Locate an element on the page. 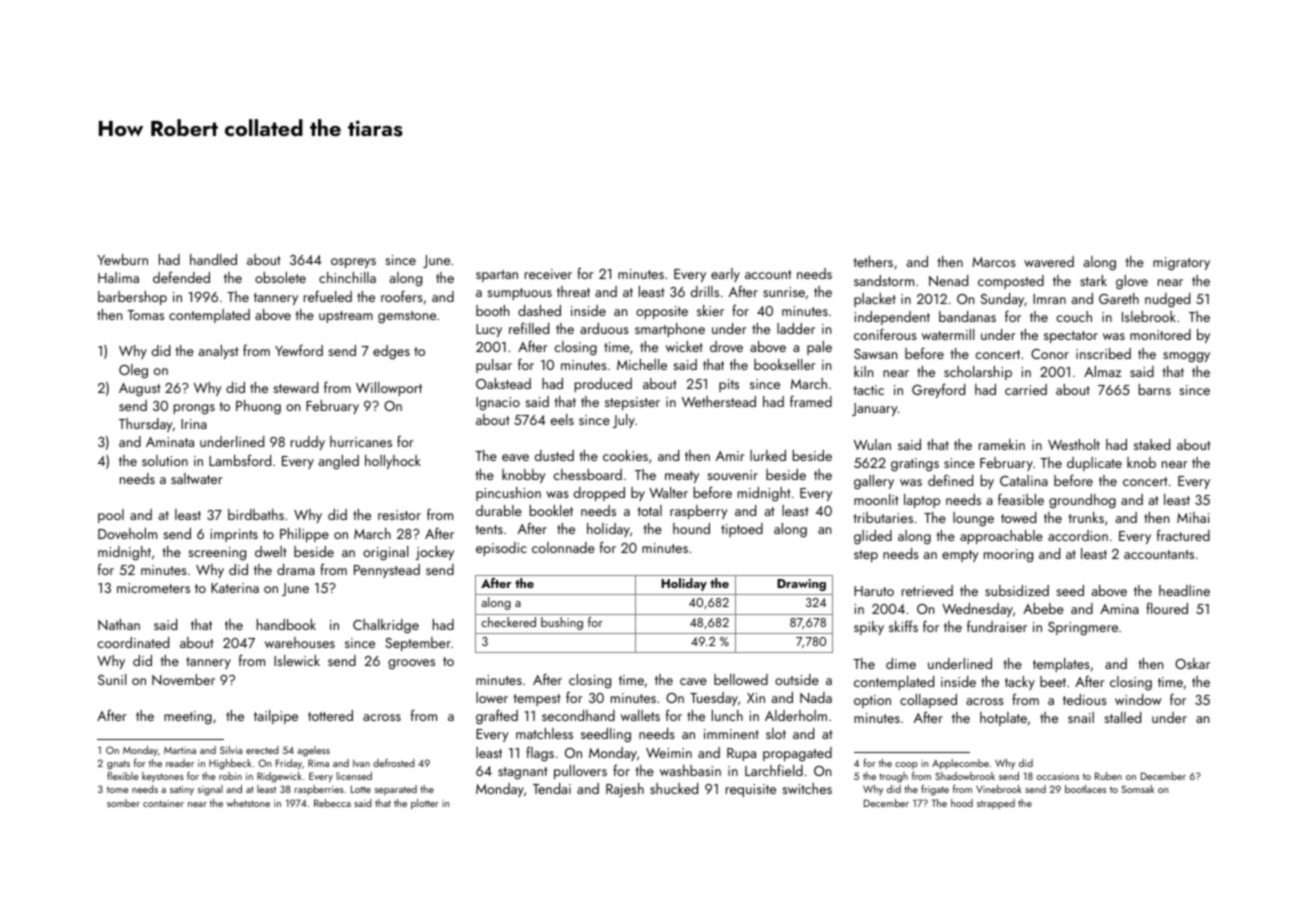 The width and height of the document is (1308, 924). Westholt is located at coordinates (1074, 444).
